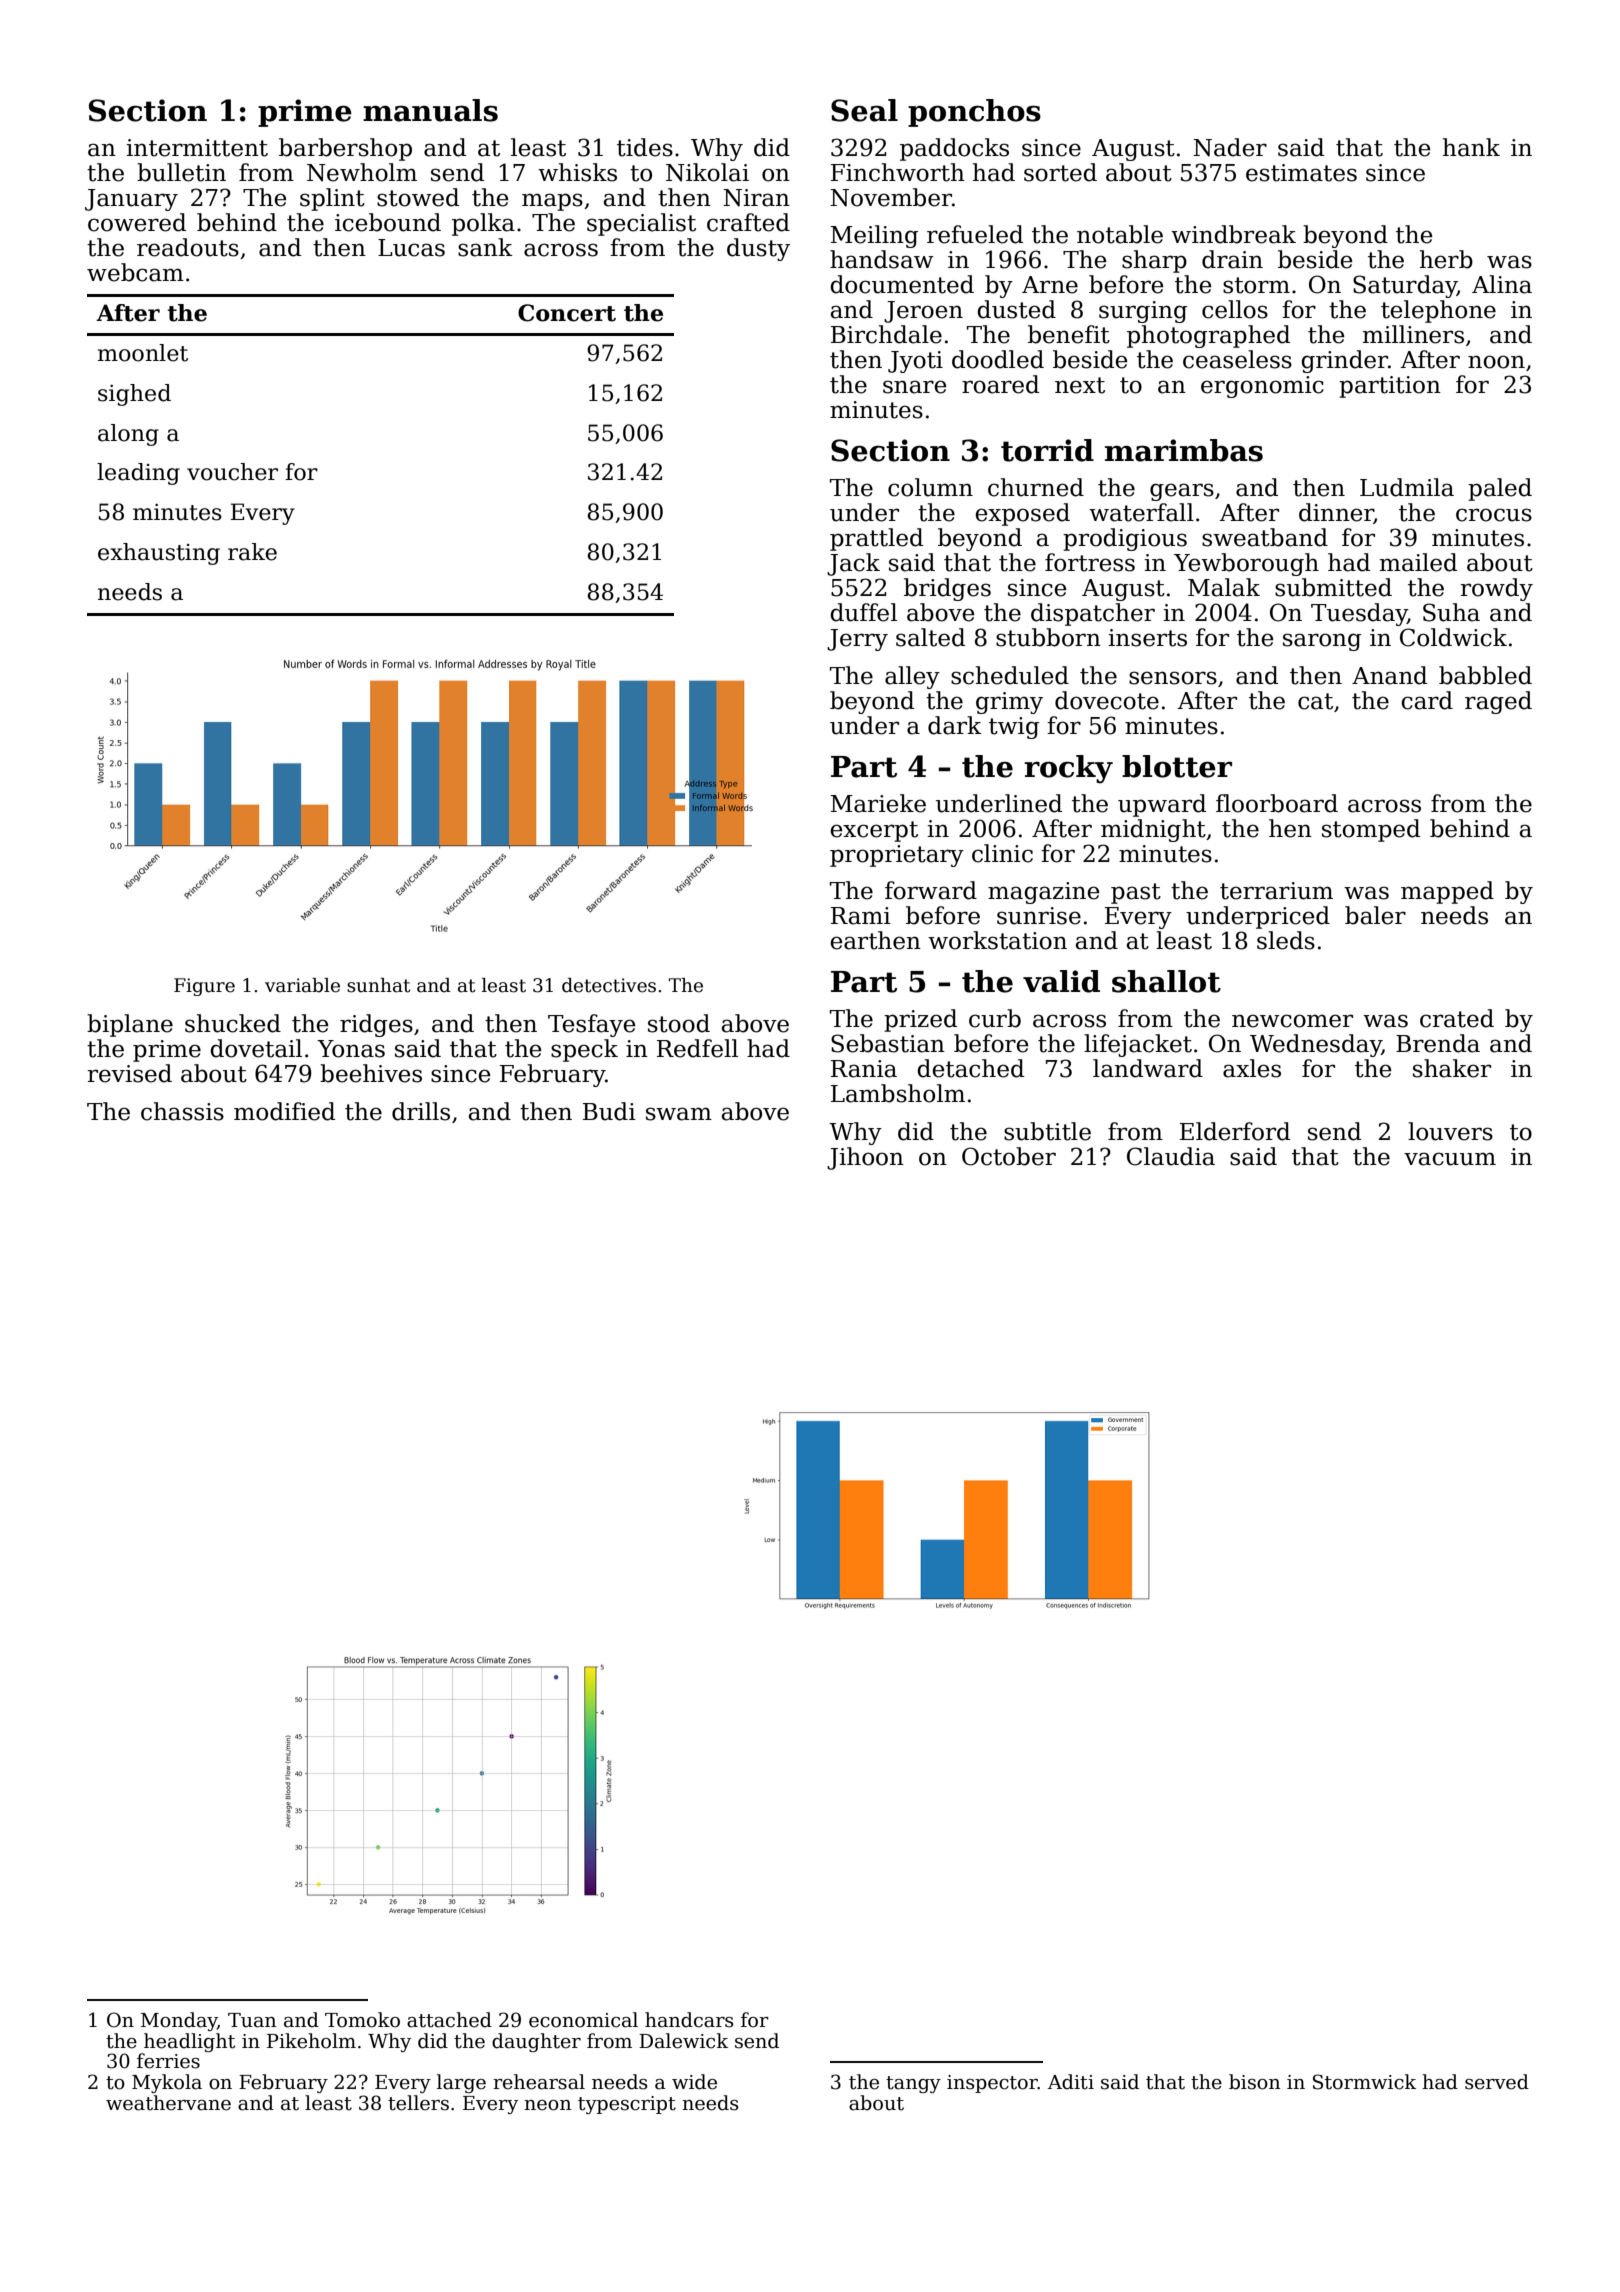 Image resolution: width=1620 pixels, height=2292 pixels. I want to click on Finchworth, so click(898, 172).
